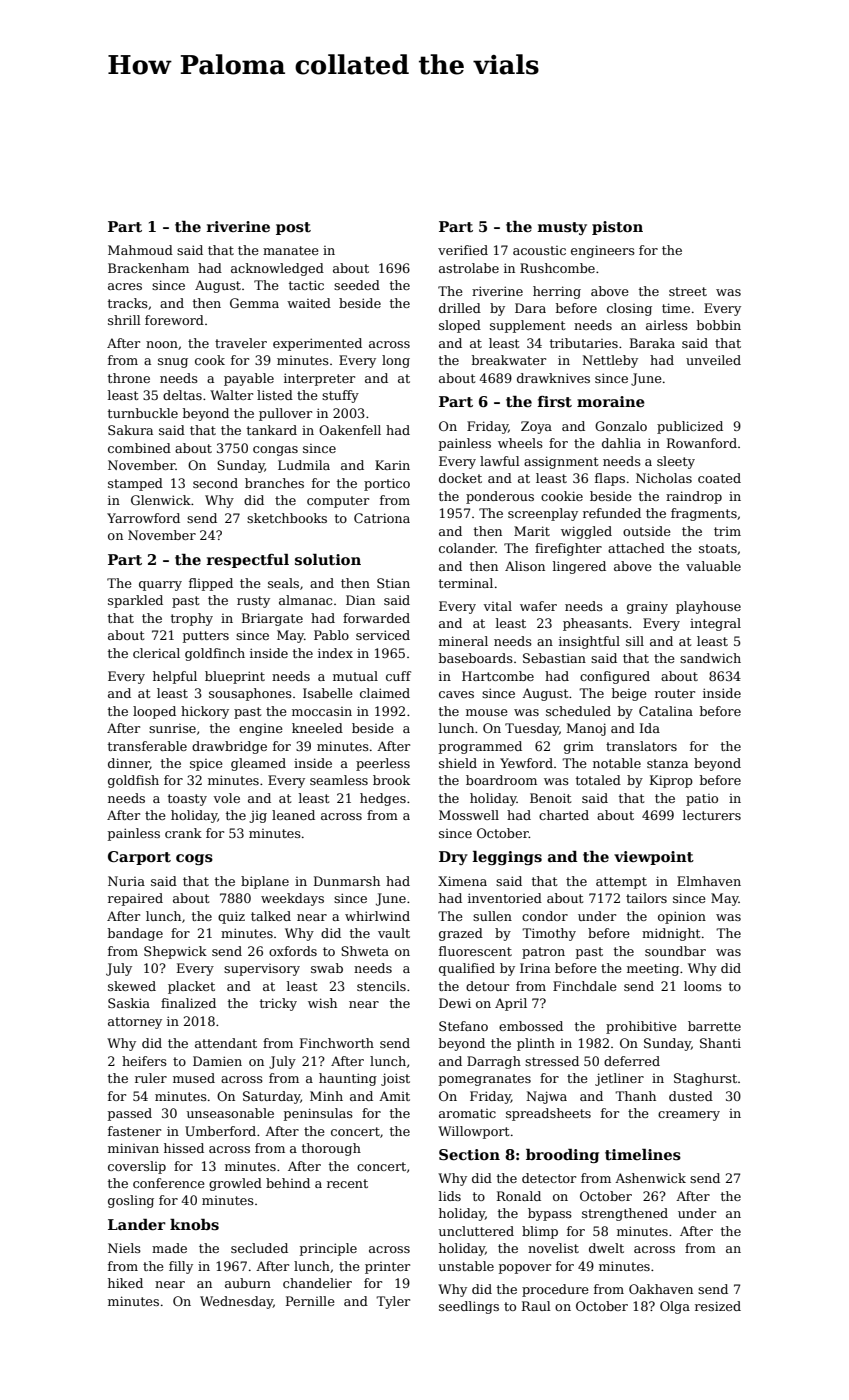 This image has width=849, height=1400. I want to click on publicized, so click(690, 427).
